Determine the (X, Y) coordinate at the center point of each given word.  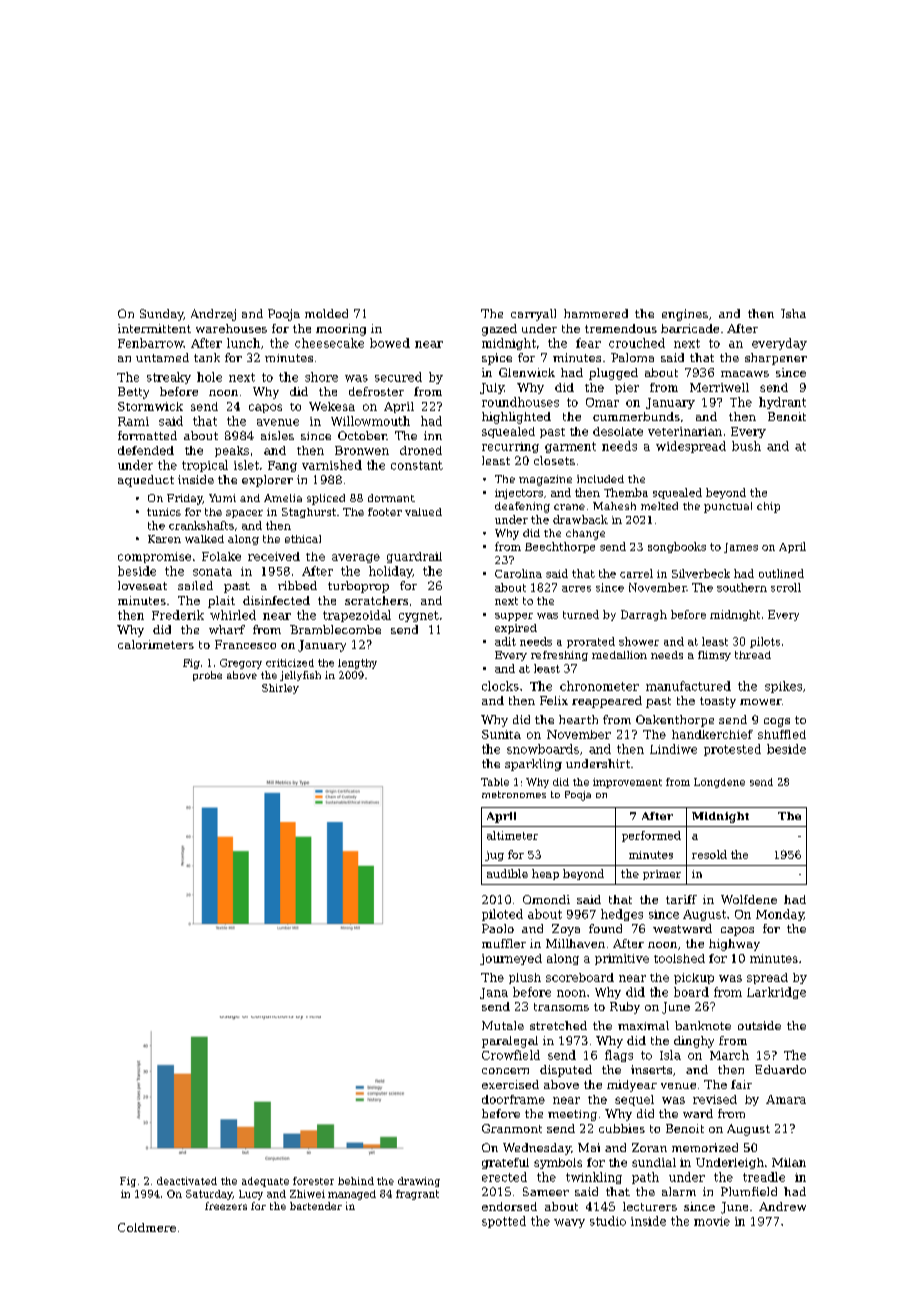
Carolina (518, 573)
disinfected (276, 600)
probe (207, 676)
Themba (626, 492)
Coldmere (147, 1227)
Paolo (498, 928)
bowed (390, 343)
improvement (627, 783)
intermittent (154, 328)
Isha (793, 313)
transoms (561, 1007)
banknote (703, 1025)
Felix (554, 700)
